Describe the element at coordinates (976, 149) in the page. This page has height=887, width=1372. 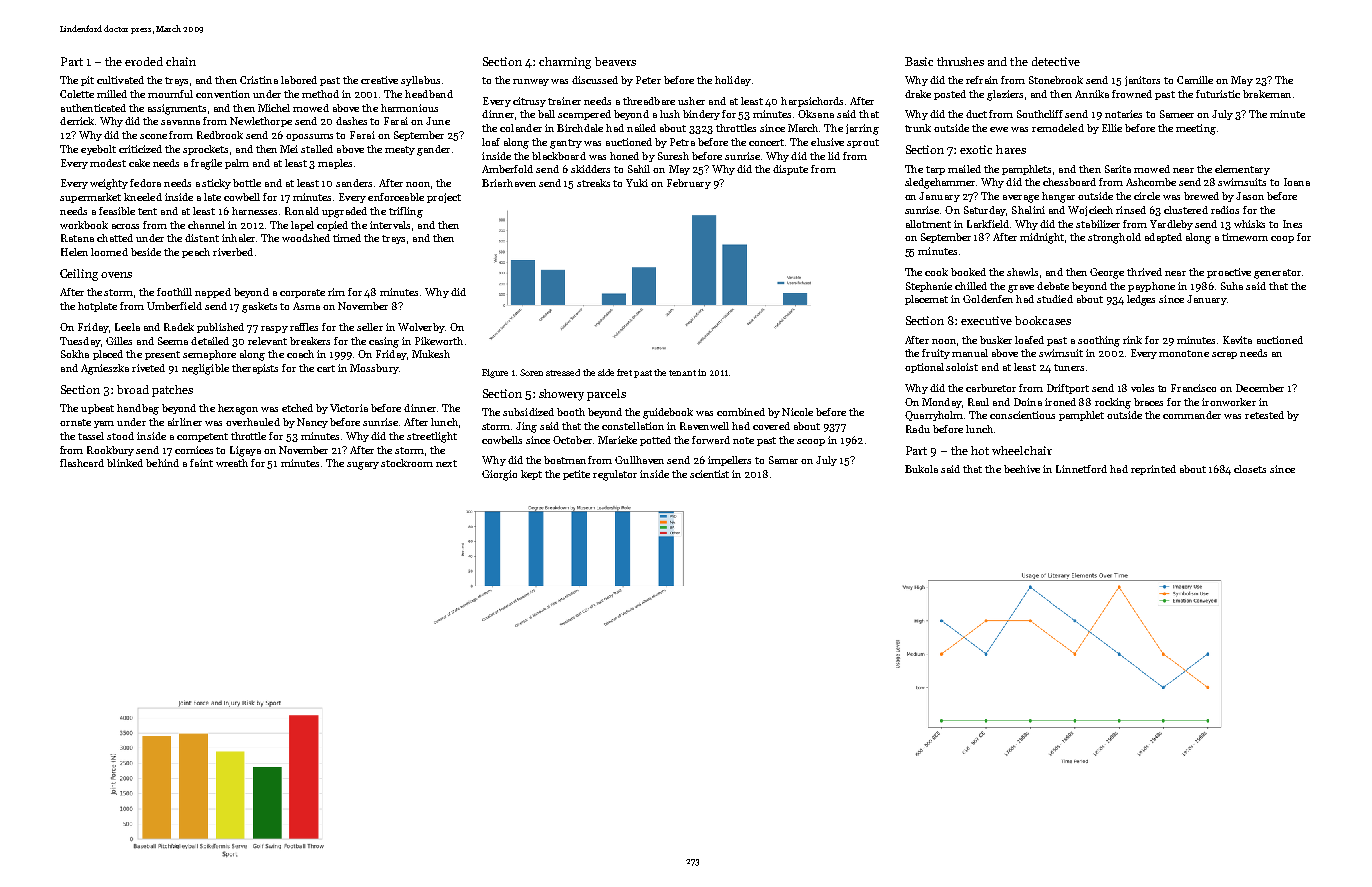
I see `exotic` at that location.
